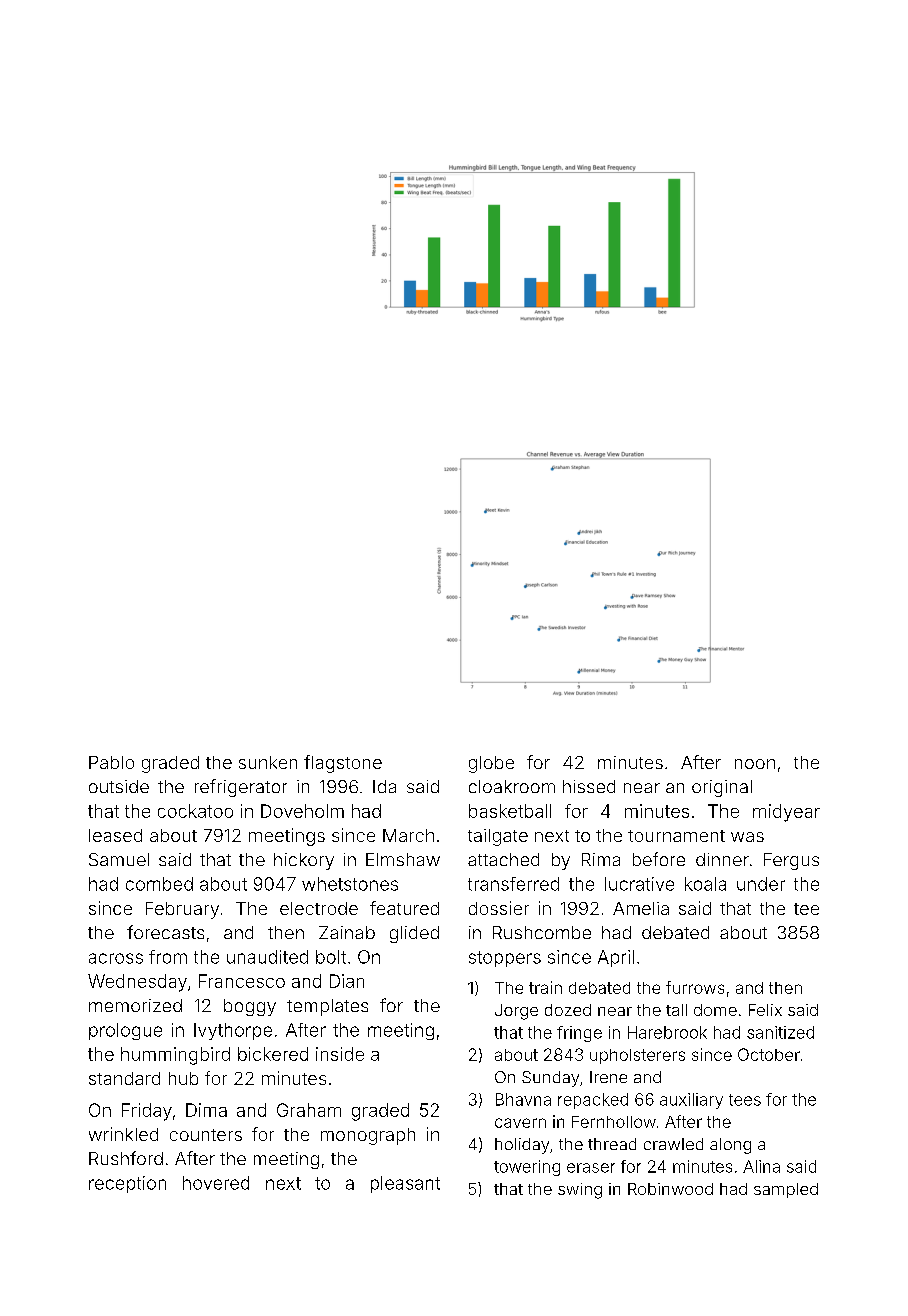 The height and width of the screenshot is (1316, 908). I want to click on leased, so click(115, 835).
